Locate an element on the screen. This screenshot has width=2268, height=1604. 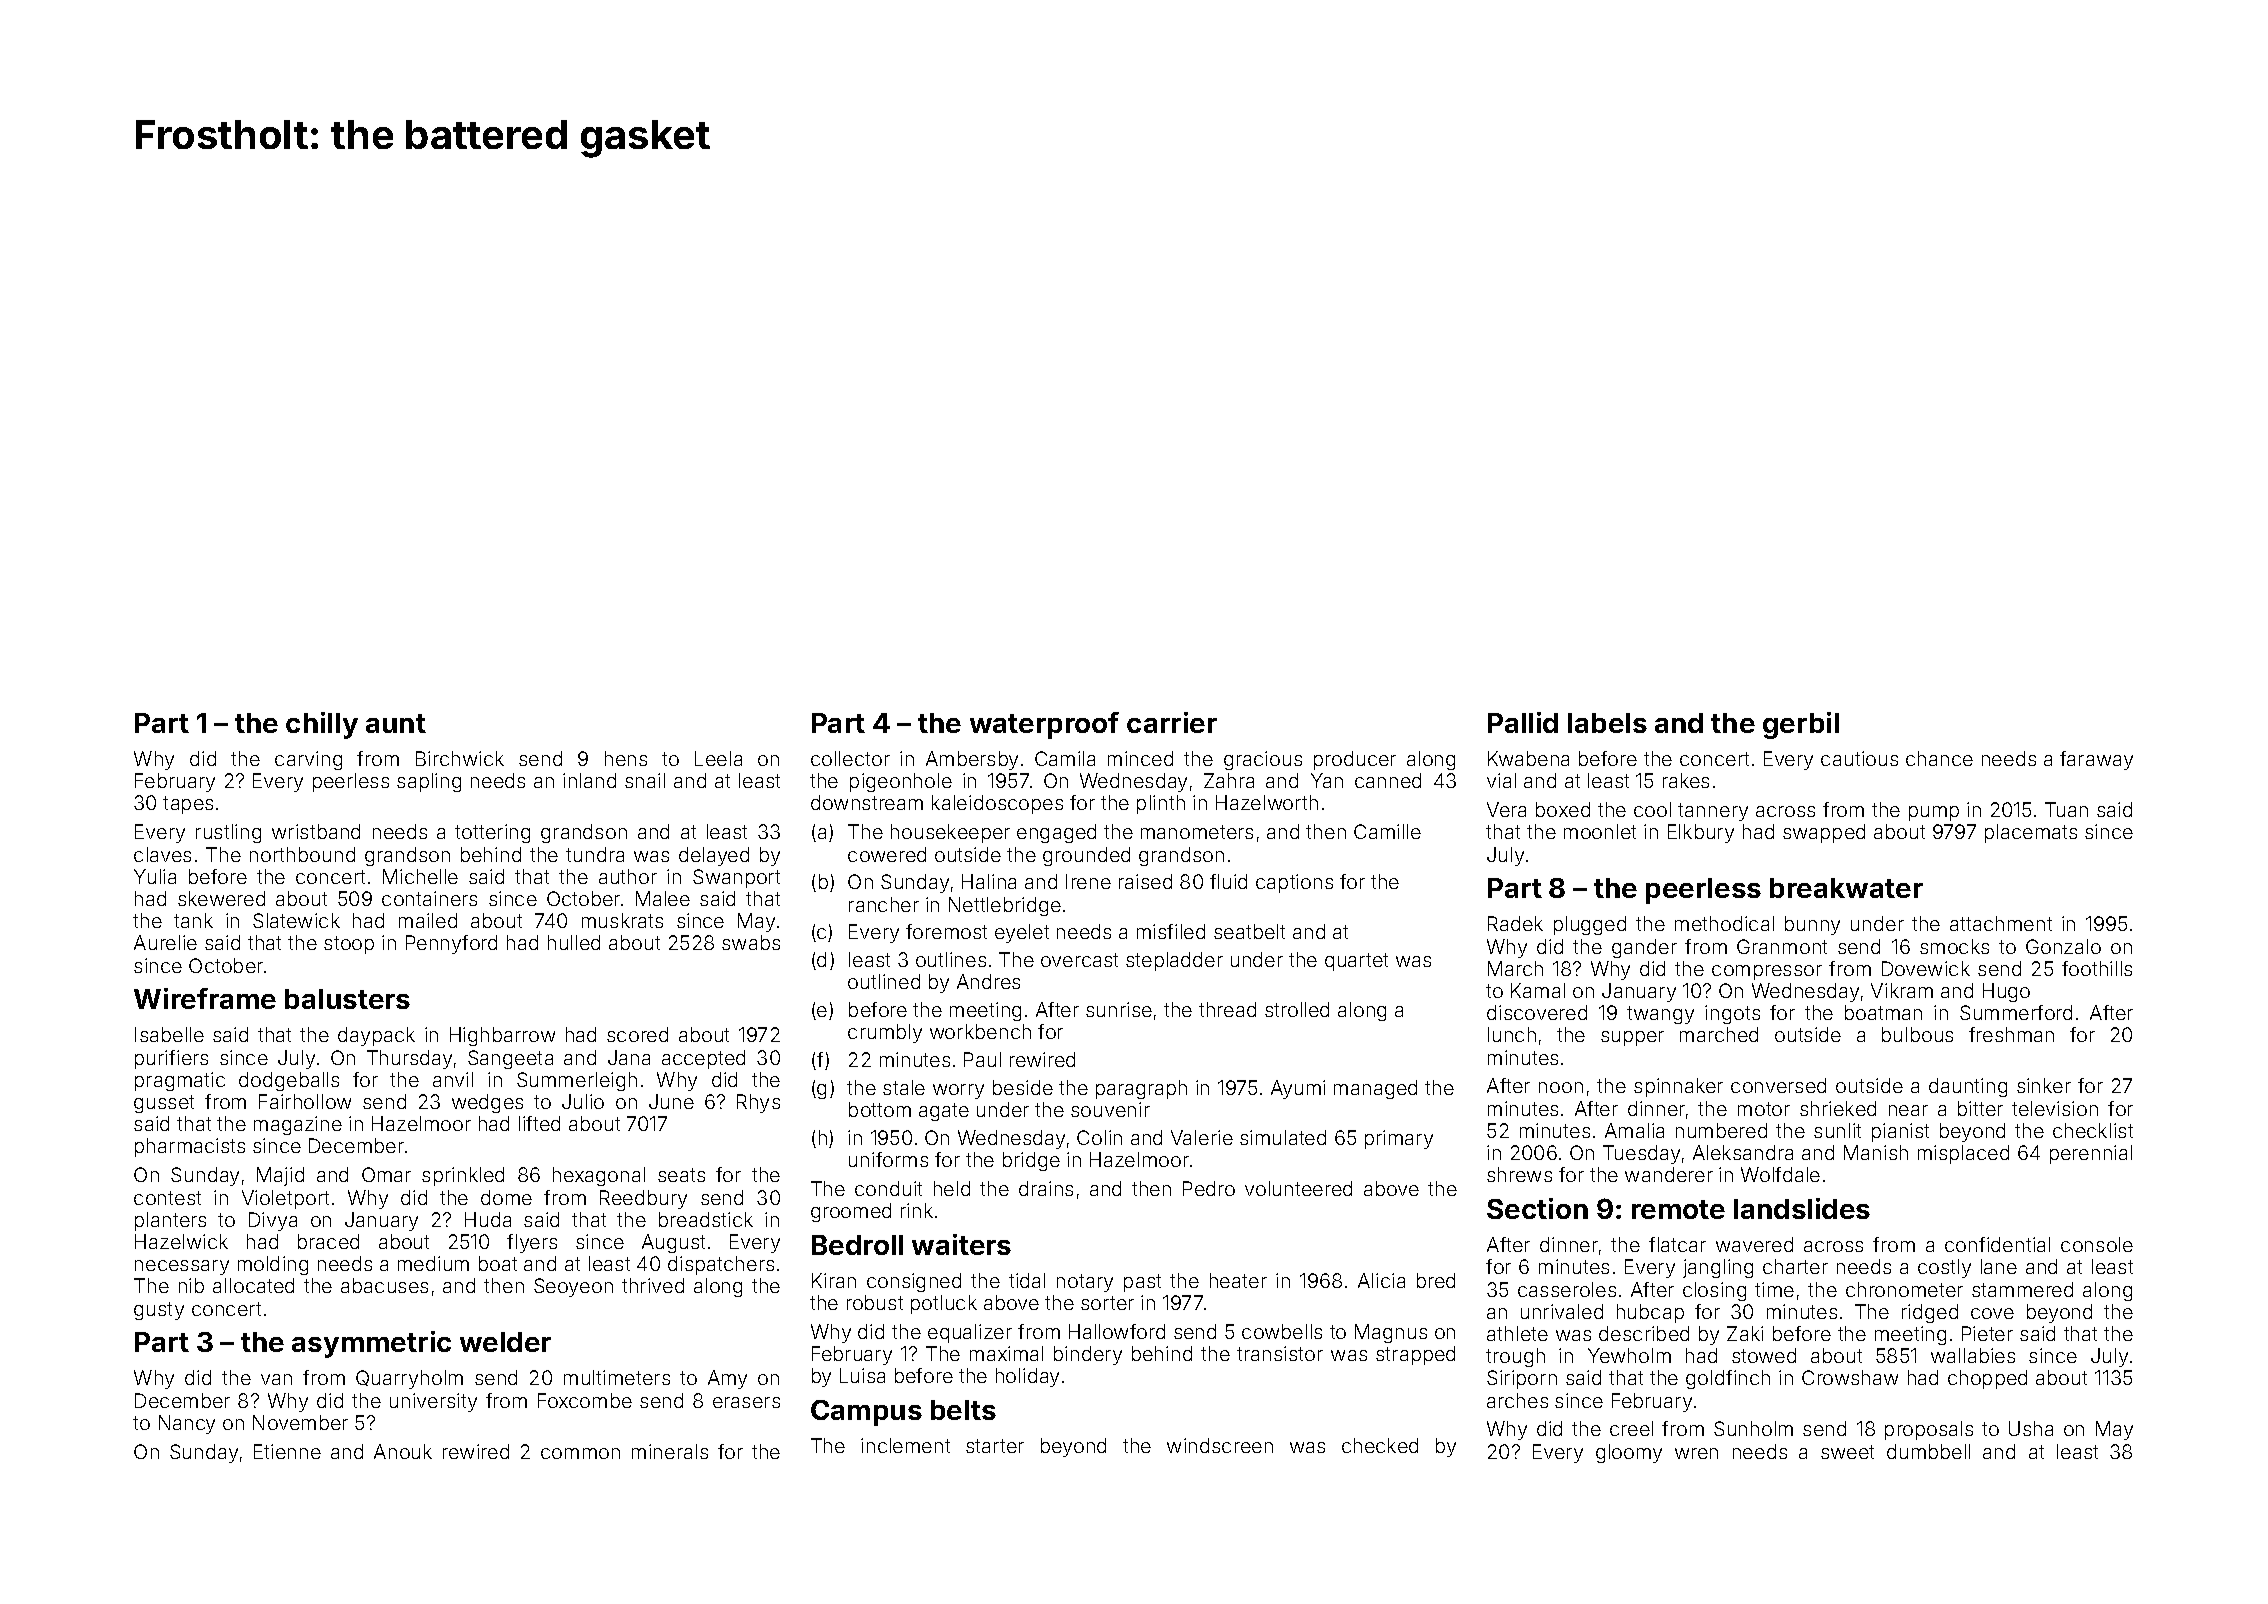
primary is located at coordinates (1399, 1139).
